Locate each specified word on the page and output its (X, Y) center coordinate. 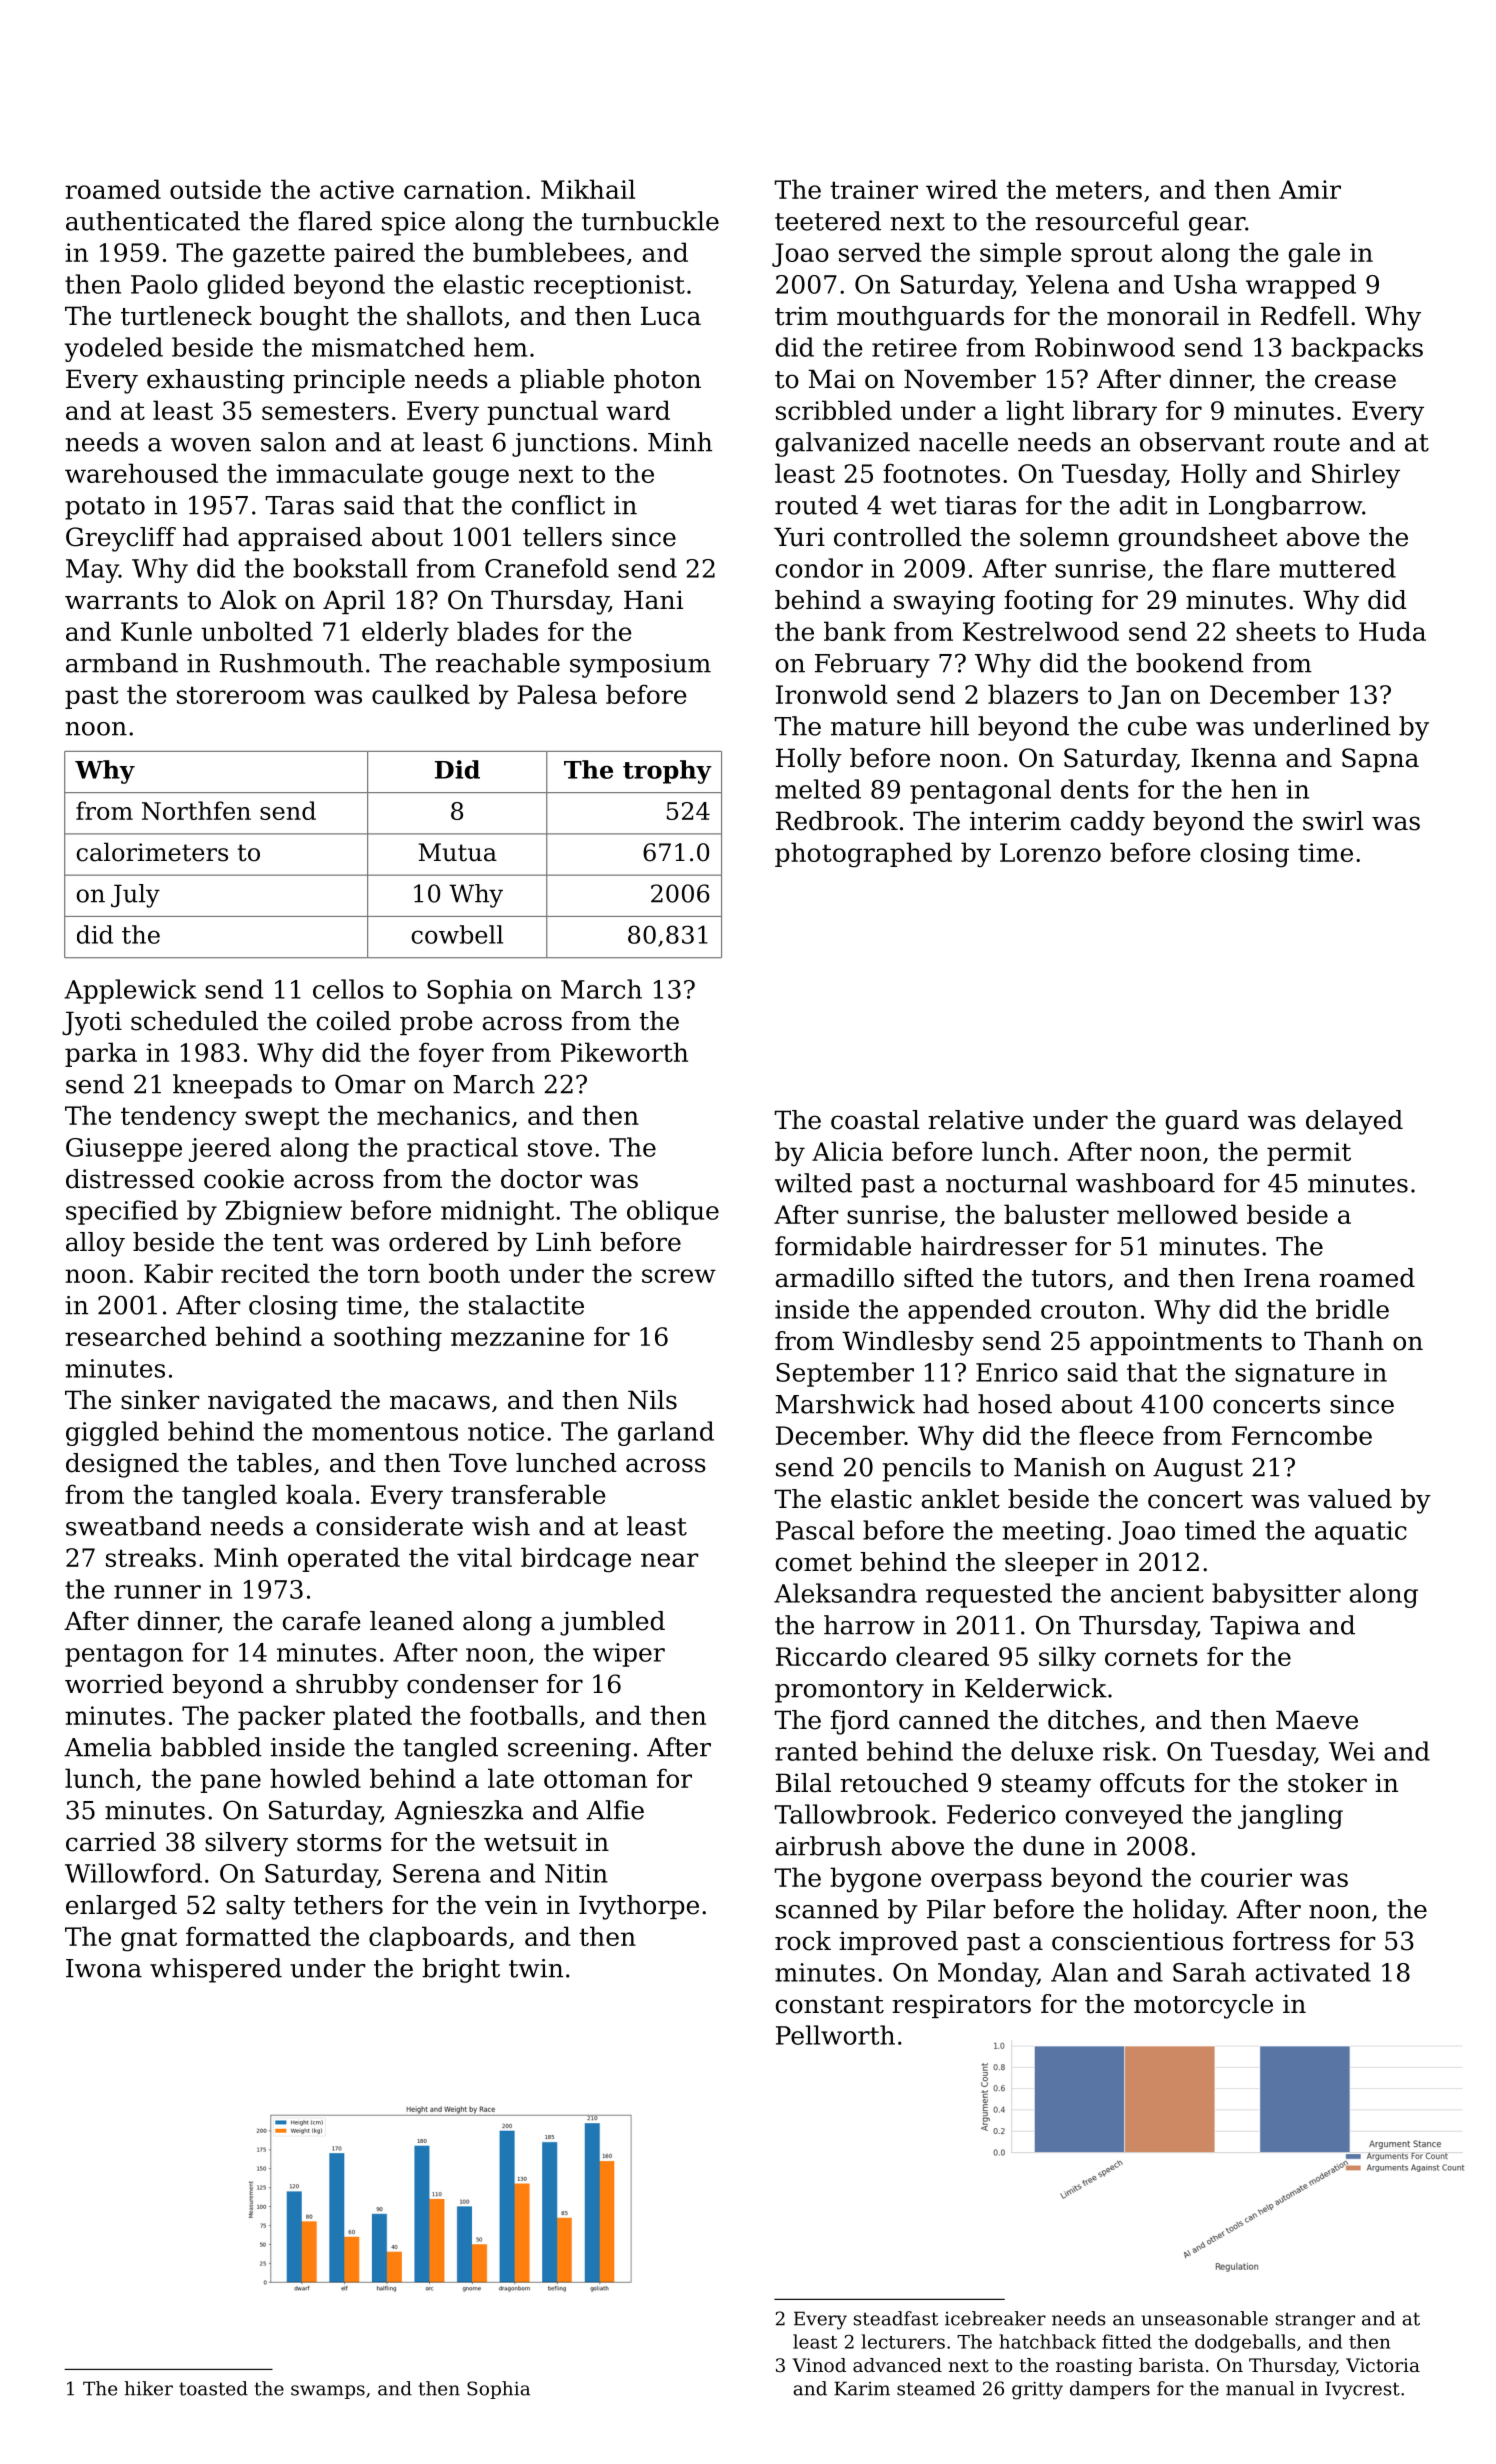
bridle (1352, 1309)
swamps (328, 2392)
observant (1202, 442)
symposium (640, 666)
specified (122, 1212)
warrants (121, 601)
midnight (497, 1212)
